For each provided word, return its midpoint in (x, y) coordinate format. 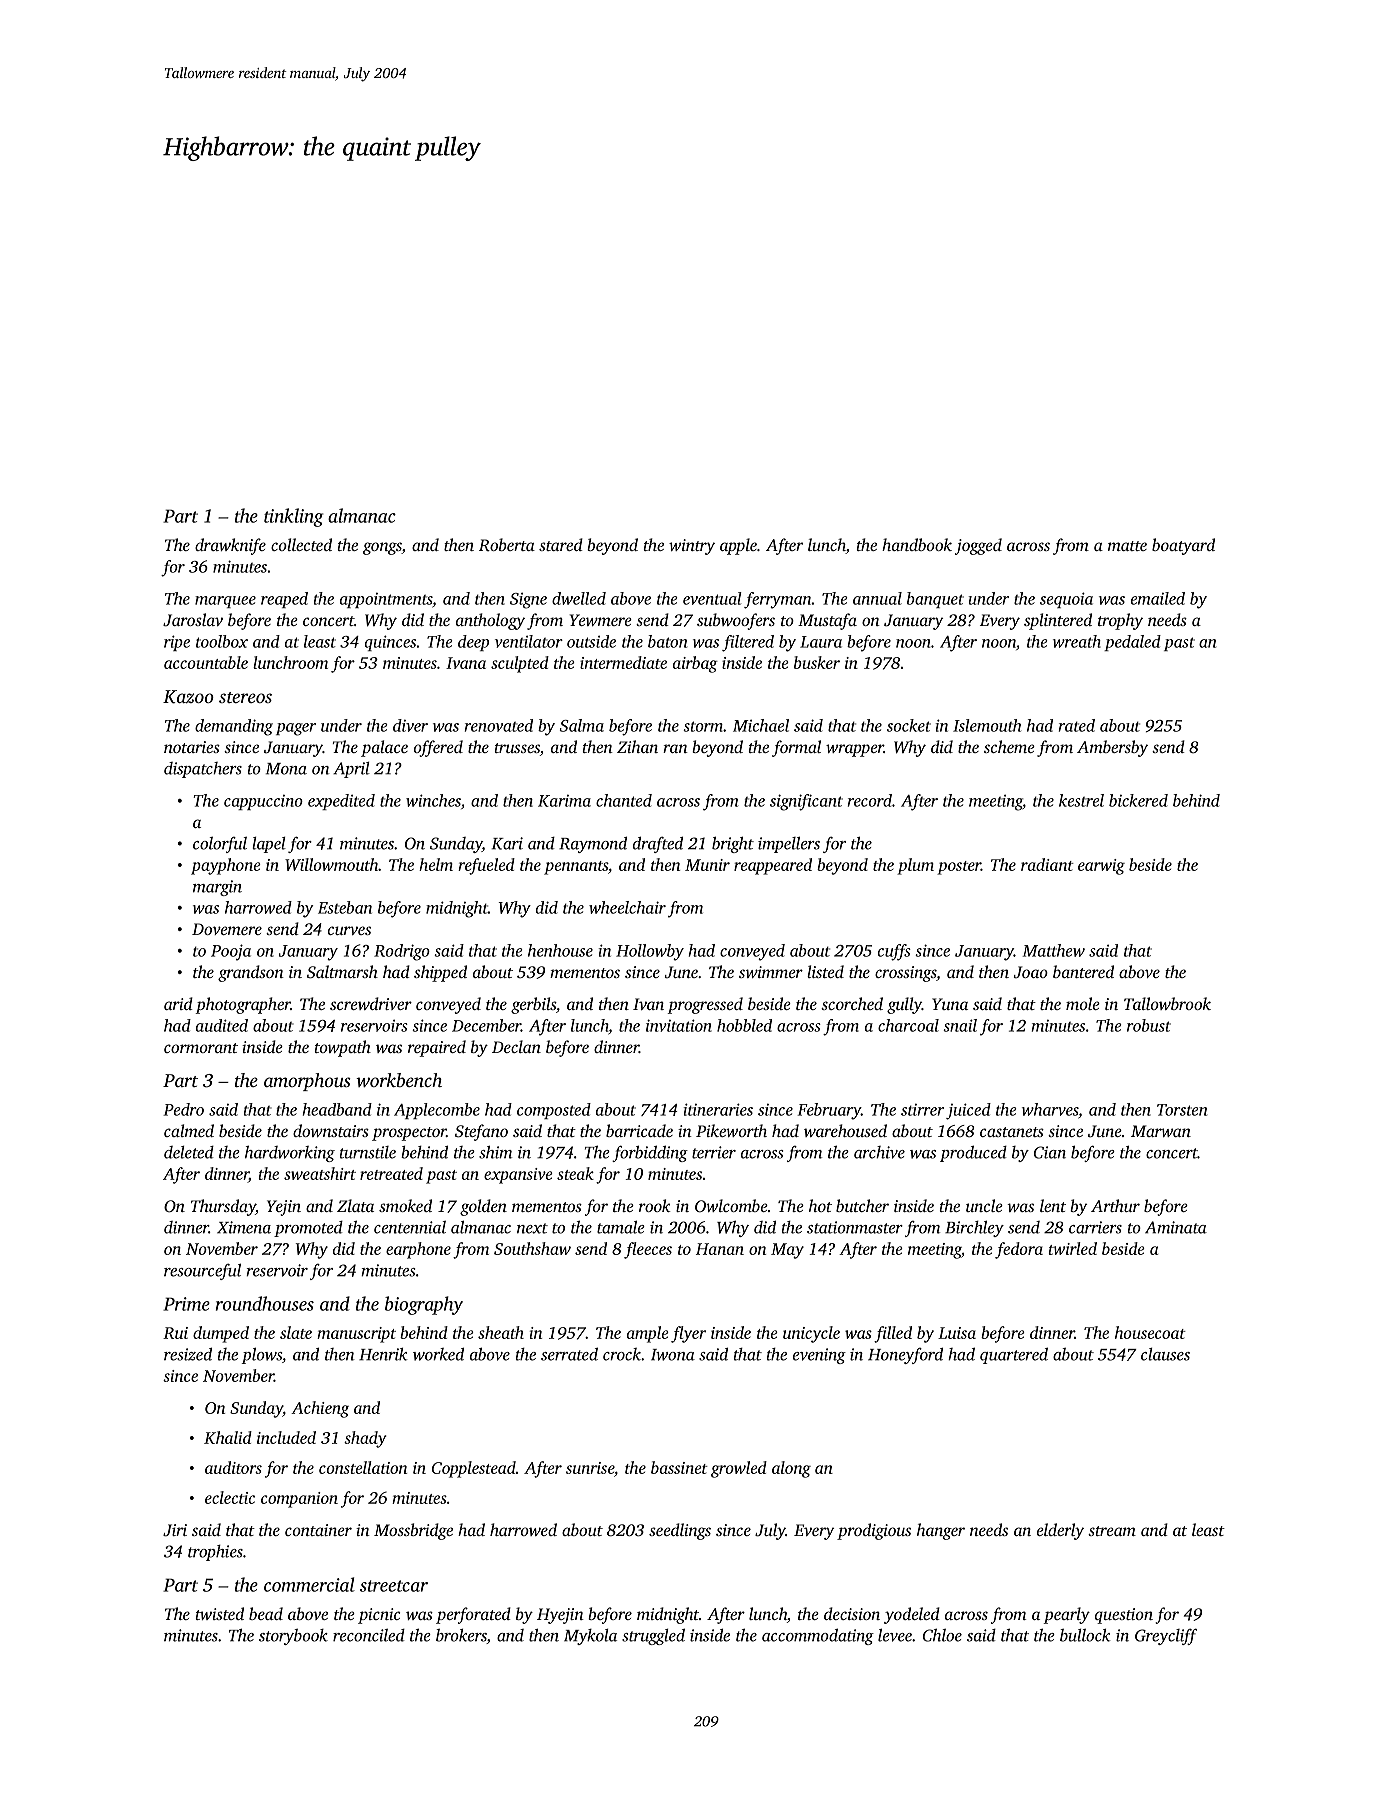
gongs (382, 548)
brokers (461, 1636)
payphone (226, 866)
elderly (1060, 1531)
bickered (1138, 800)
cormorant (201, 1048)
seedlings (680, 1531)
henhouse (560, 950)
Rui (175, 1333)
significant (806, 802)
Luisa (957, 1333)
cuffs (894, 952)
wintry (692, 547)
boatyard (1183, 546)
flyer (688, 1334)
